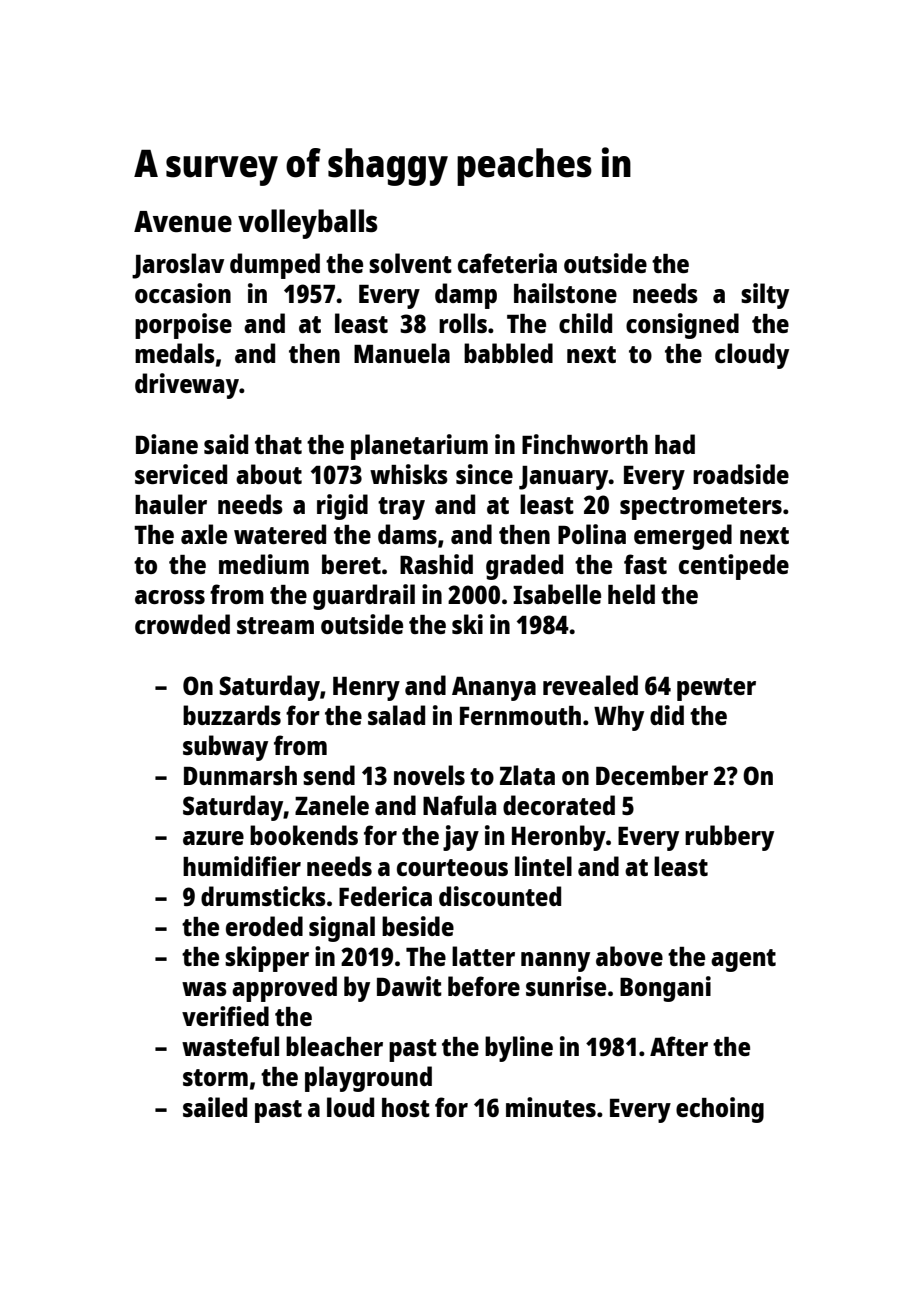 The image size is (924, 1311). What do you see at coordinates (507, 263) in the page?
I see `cafeteria` at bounding box center [507, 263].
